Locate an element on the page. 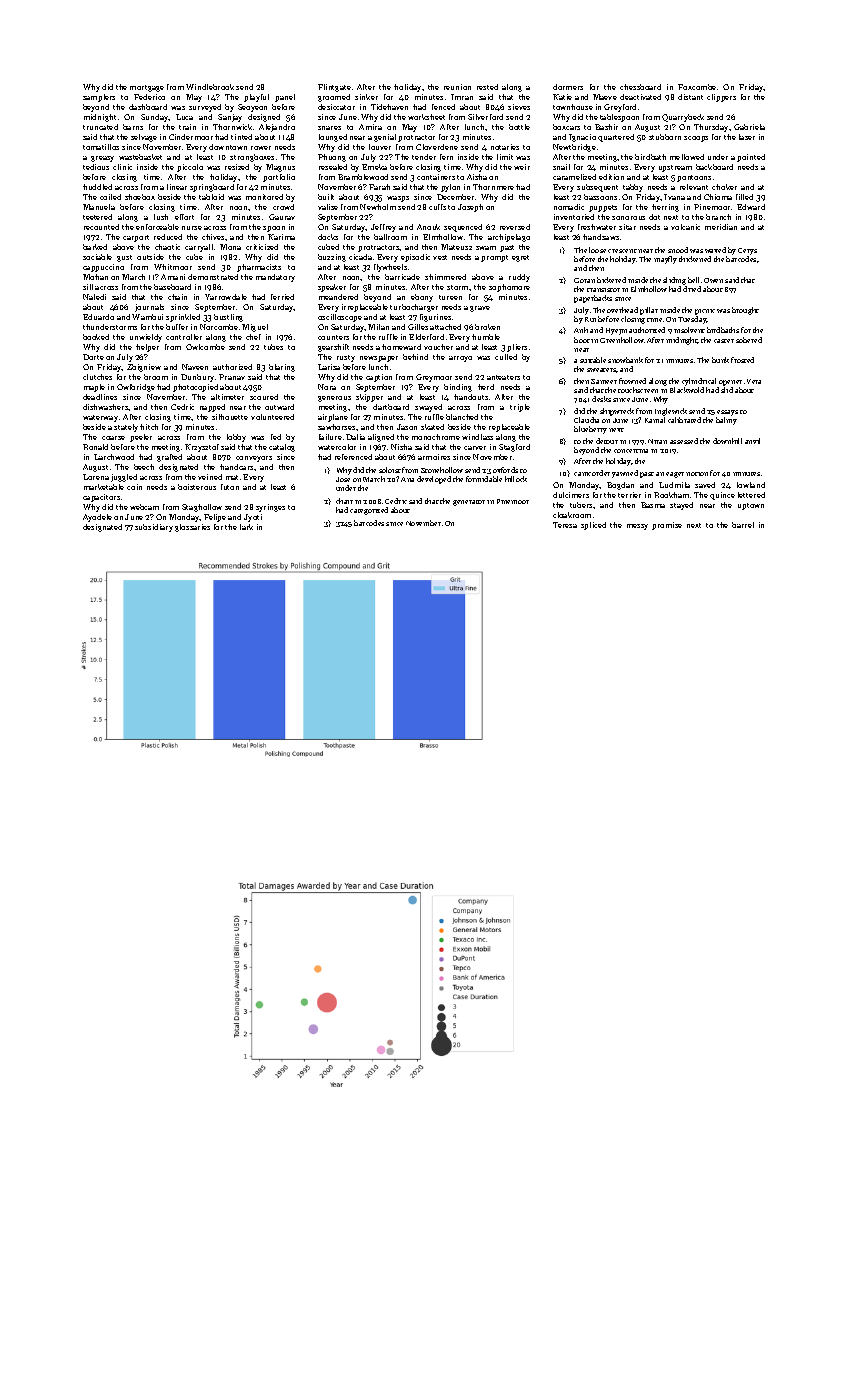  coin is located at coordinates (134, 487).
